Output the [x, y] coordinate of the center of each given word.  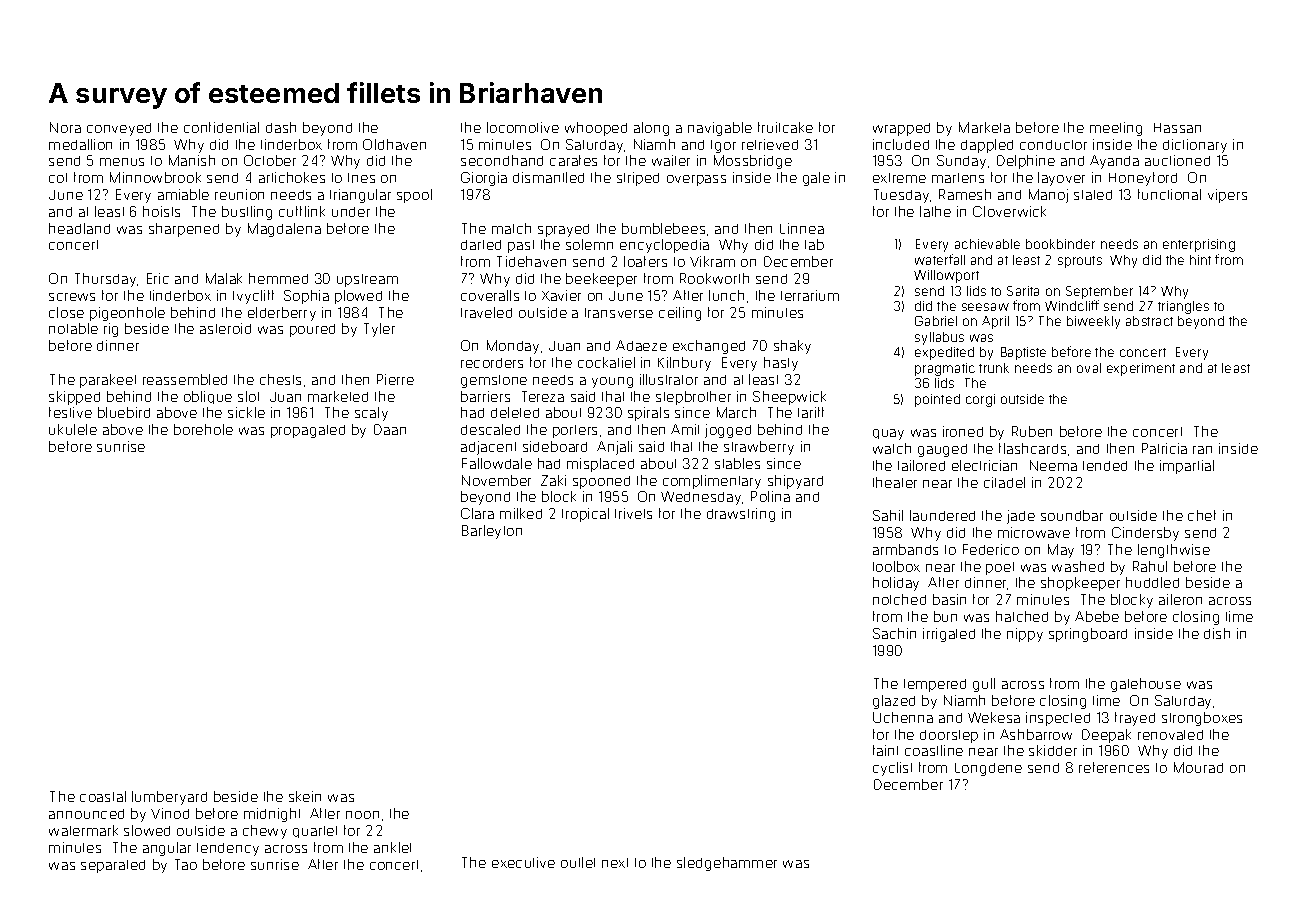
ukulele [73, 429]
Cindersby [1145, 534]
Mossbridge [753, 162]
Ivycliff [253, 297]
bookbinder [1060, 244]
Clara [477, 513]
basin [949, 599]
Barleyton [492, 532]
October [270, 160]
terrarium [810, 295]
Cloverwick [1009, 211]
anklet [392, 847]
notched [899, 599]
